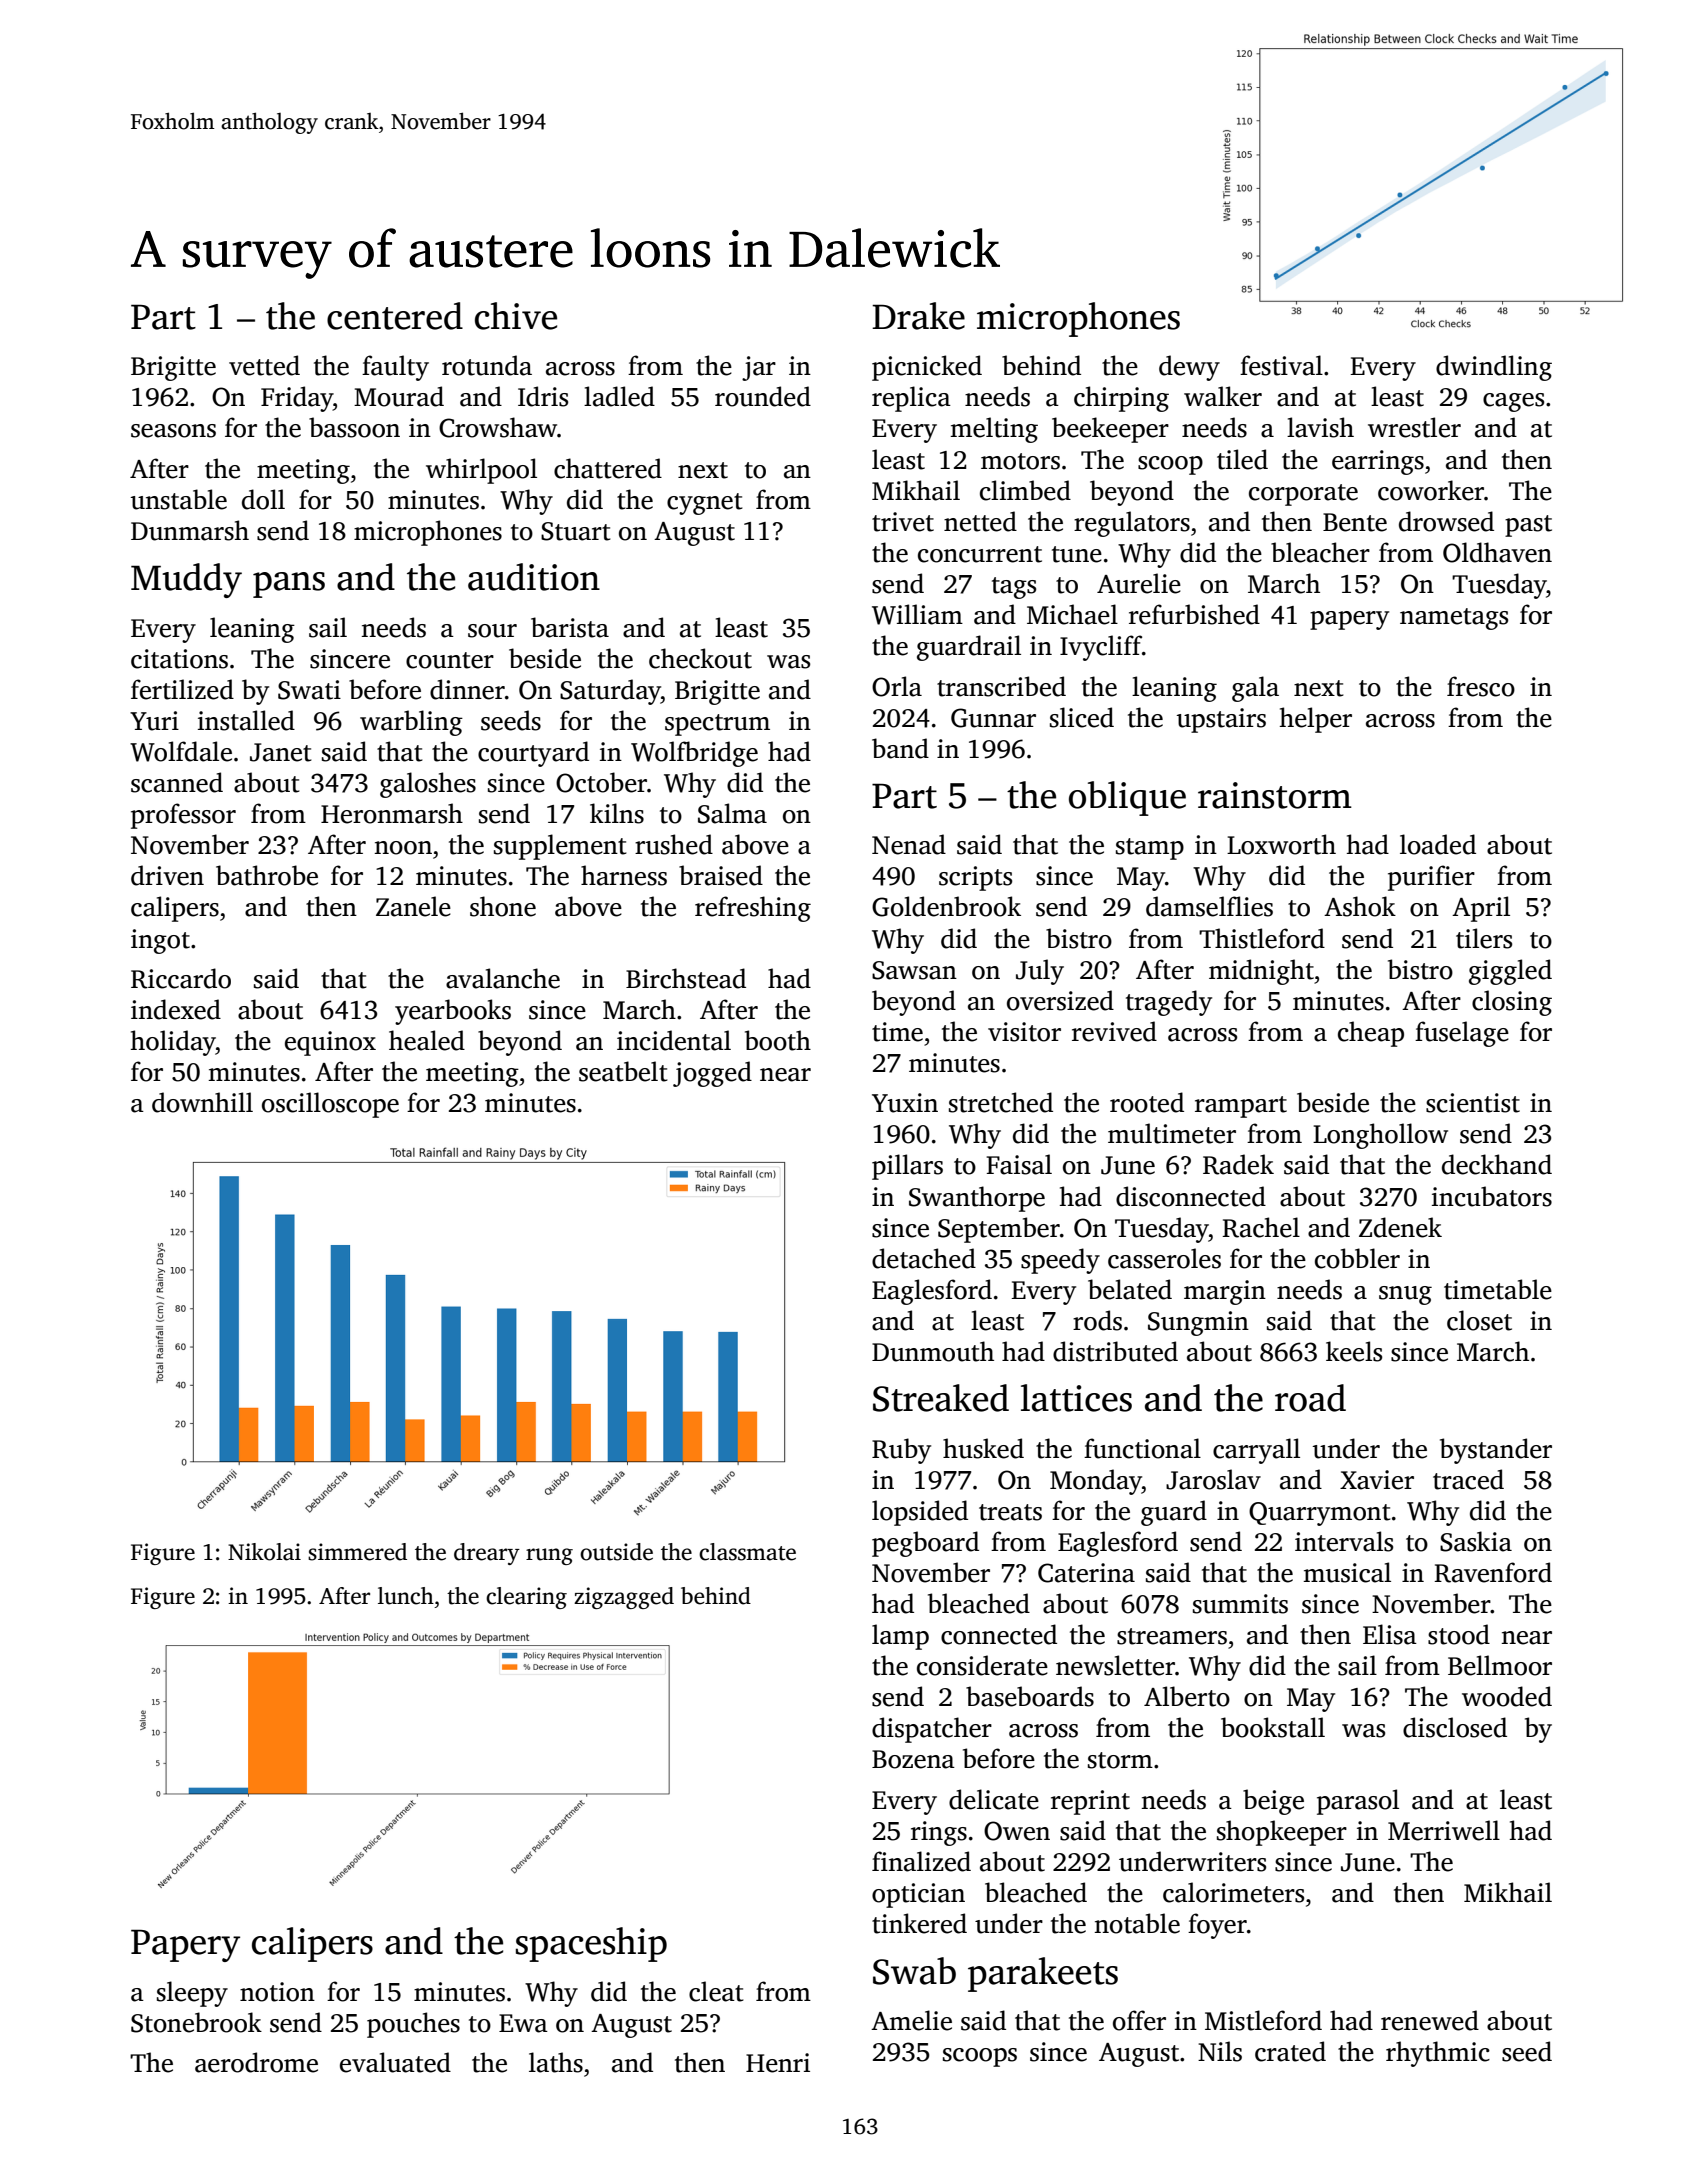 The height and width of the screenshot is (2178, 1683). Describe the element at coordinates (1494, 368) in the screenshot. I see `dwindling` at that location.
